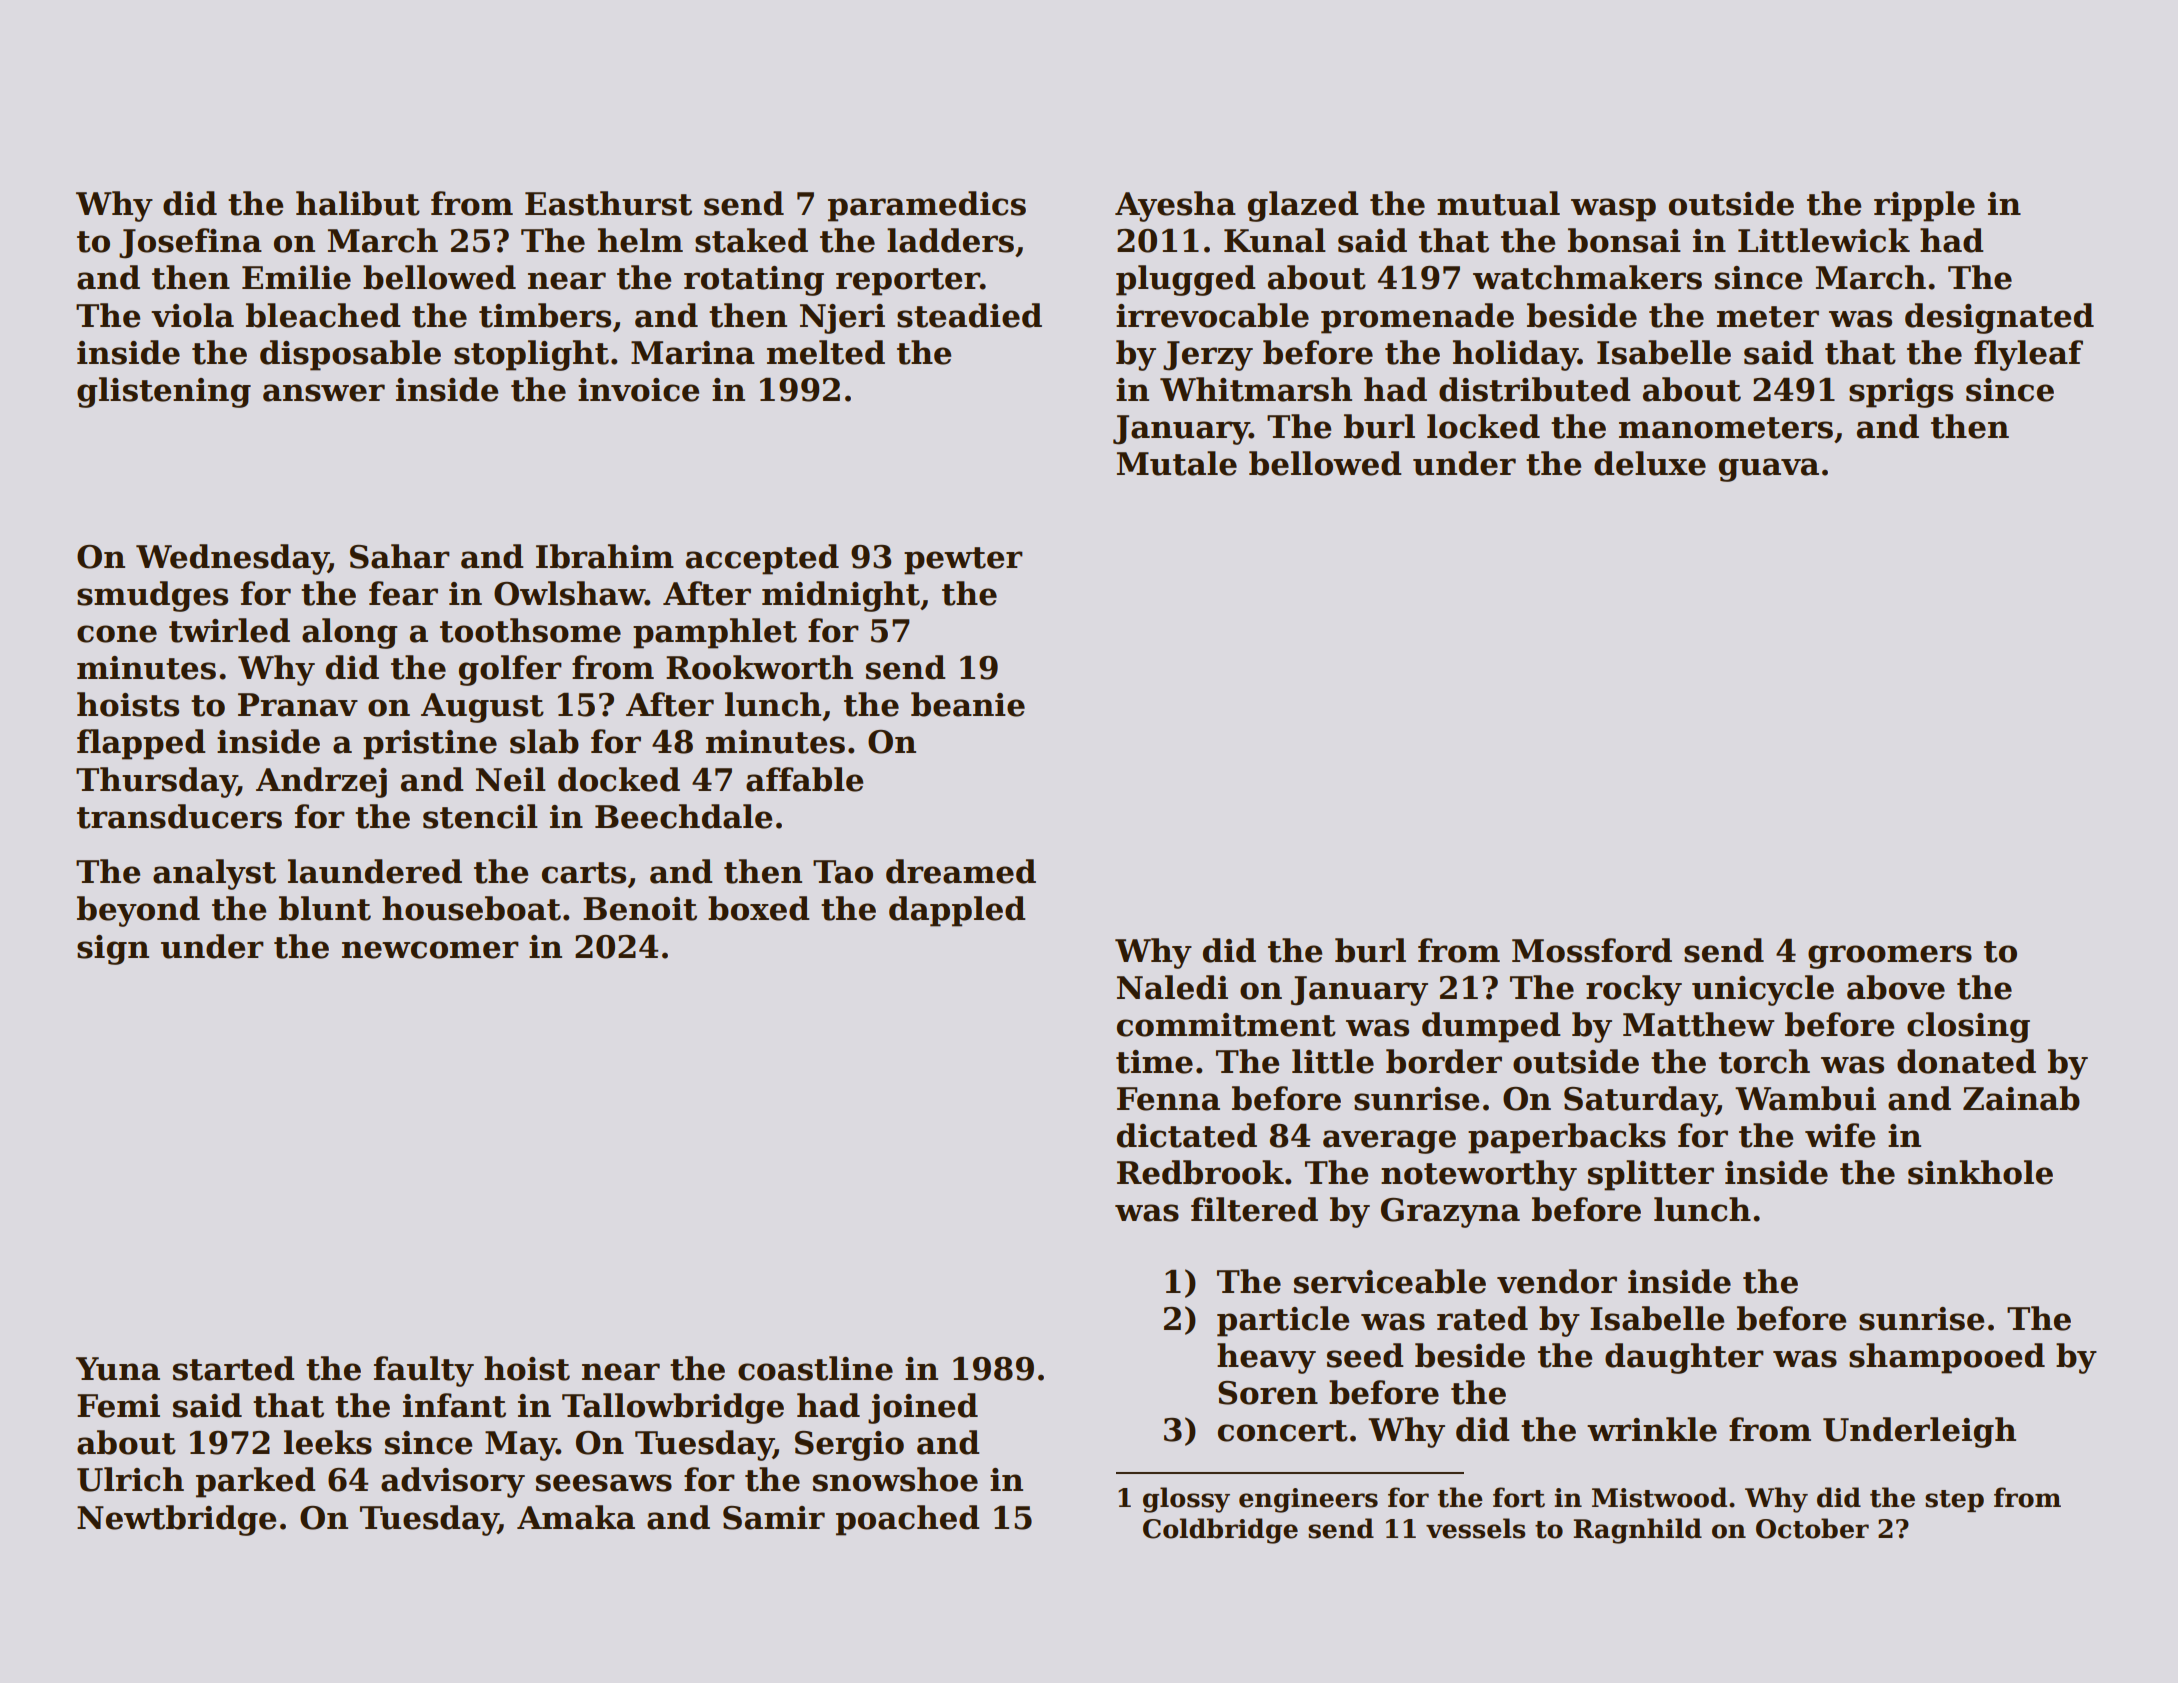 The image size is (2178, 1683). What do you see at coordinates (1172, 987) in the screenshot?
I see `Naledi` at bounding box center [1172, 987].
